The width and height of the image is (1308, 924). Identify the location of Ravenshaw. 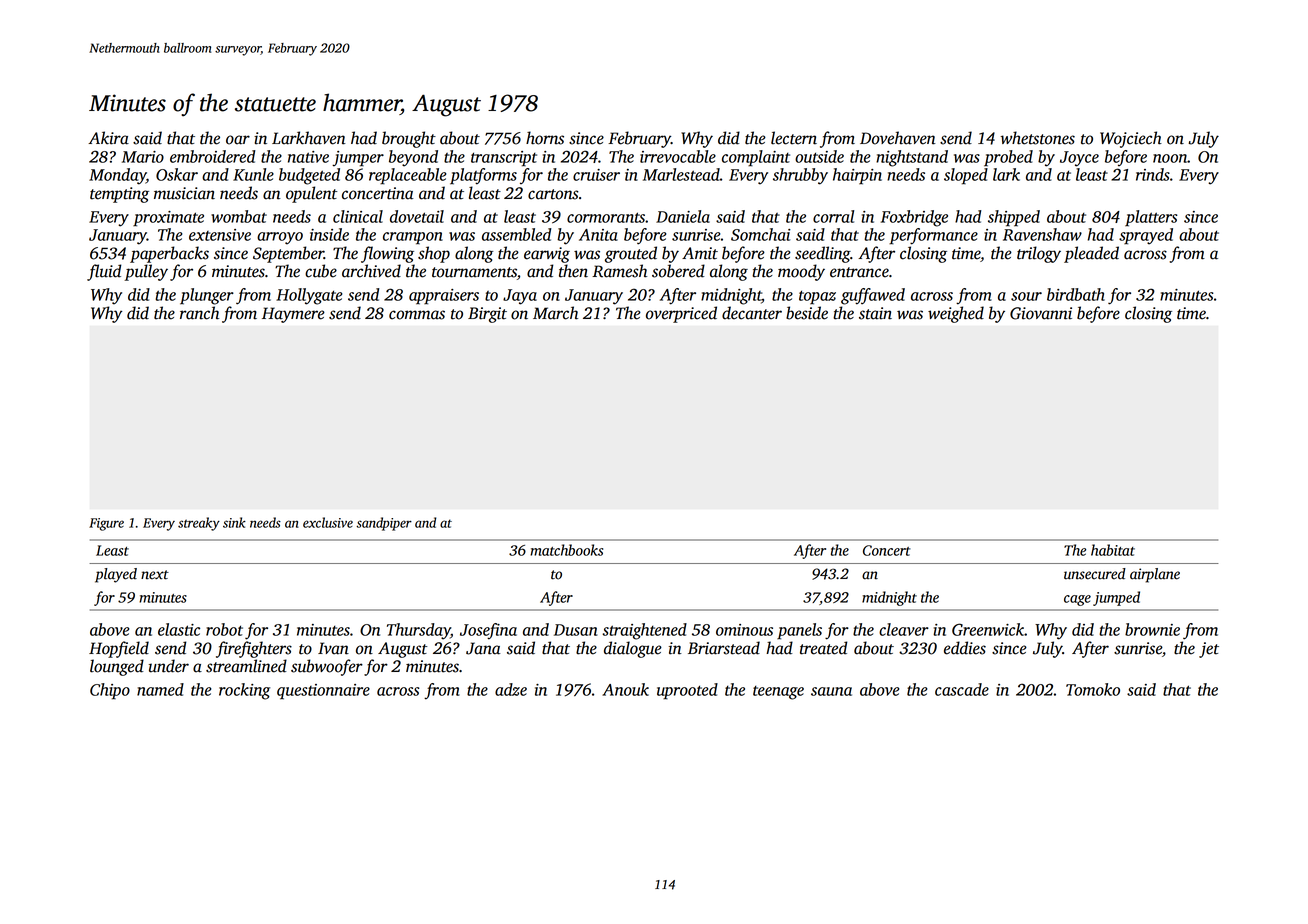
(1042, 234).
